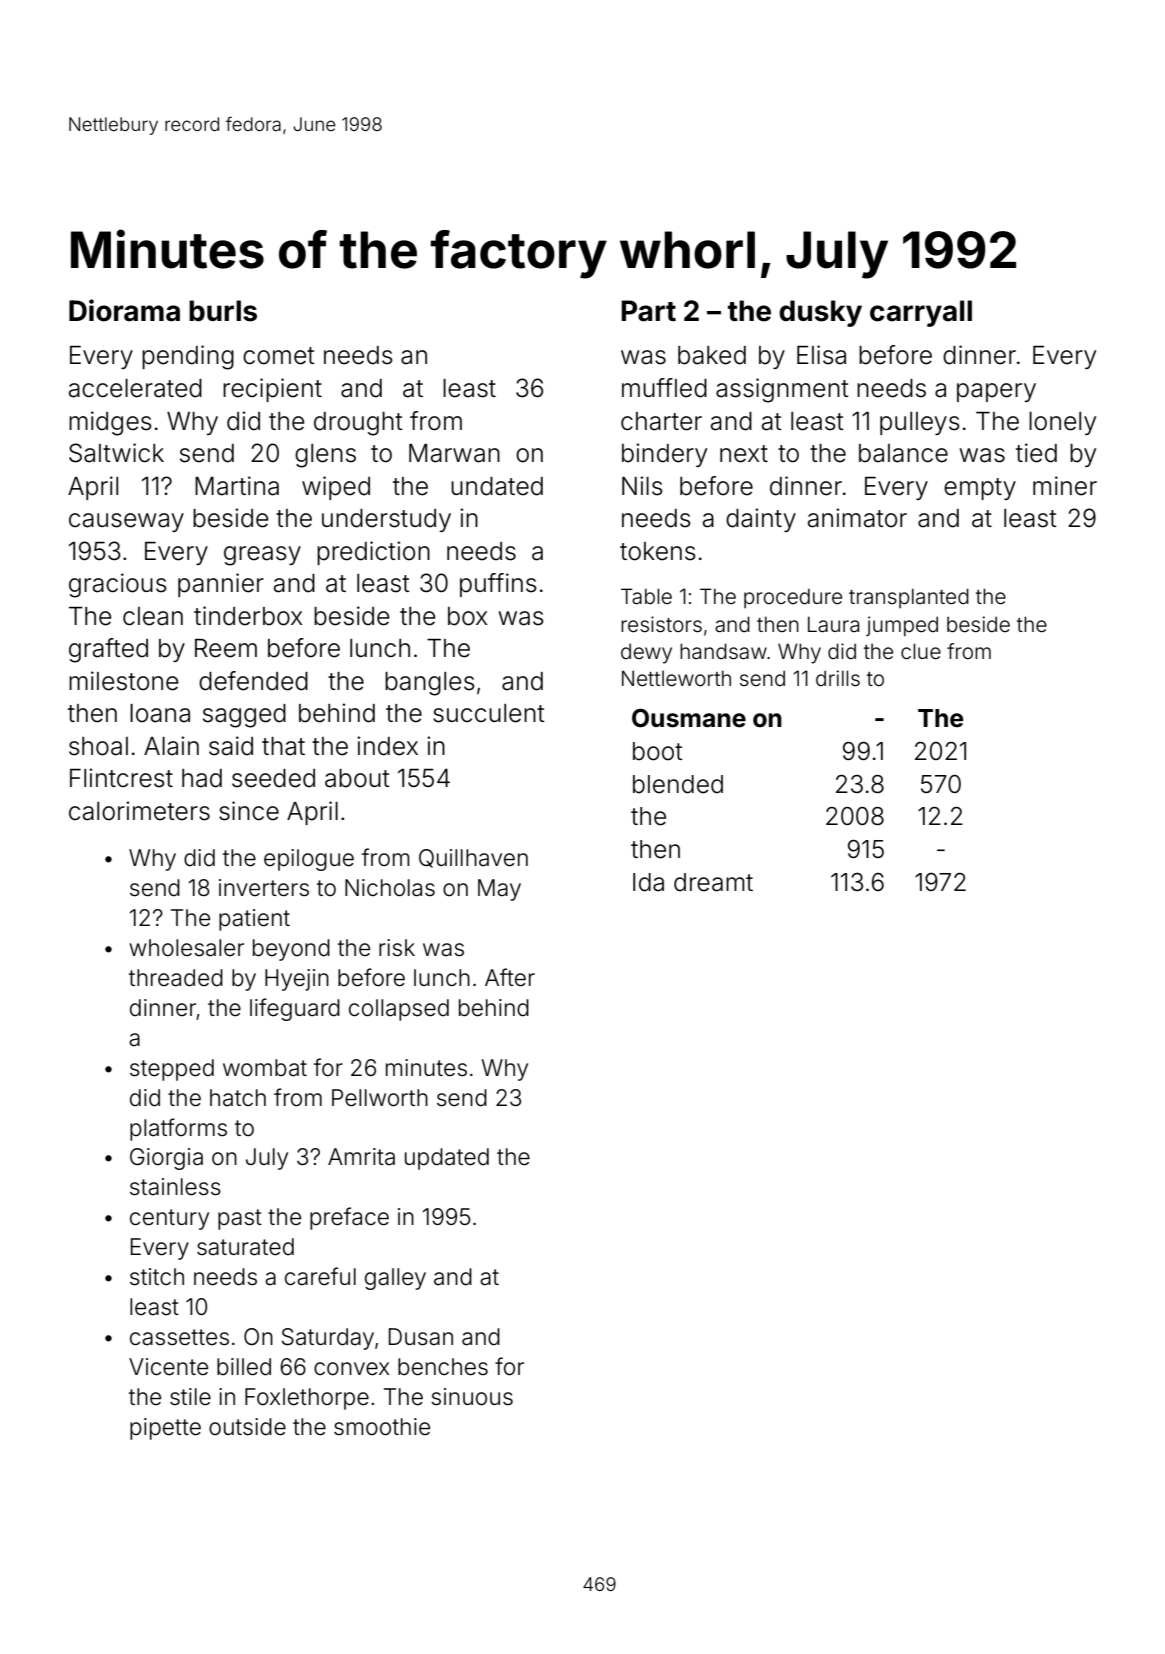 This page has width=1165, height=1654. I want to click on After, so click(510, 977).
